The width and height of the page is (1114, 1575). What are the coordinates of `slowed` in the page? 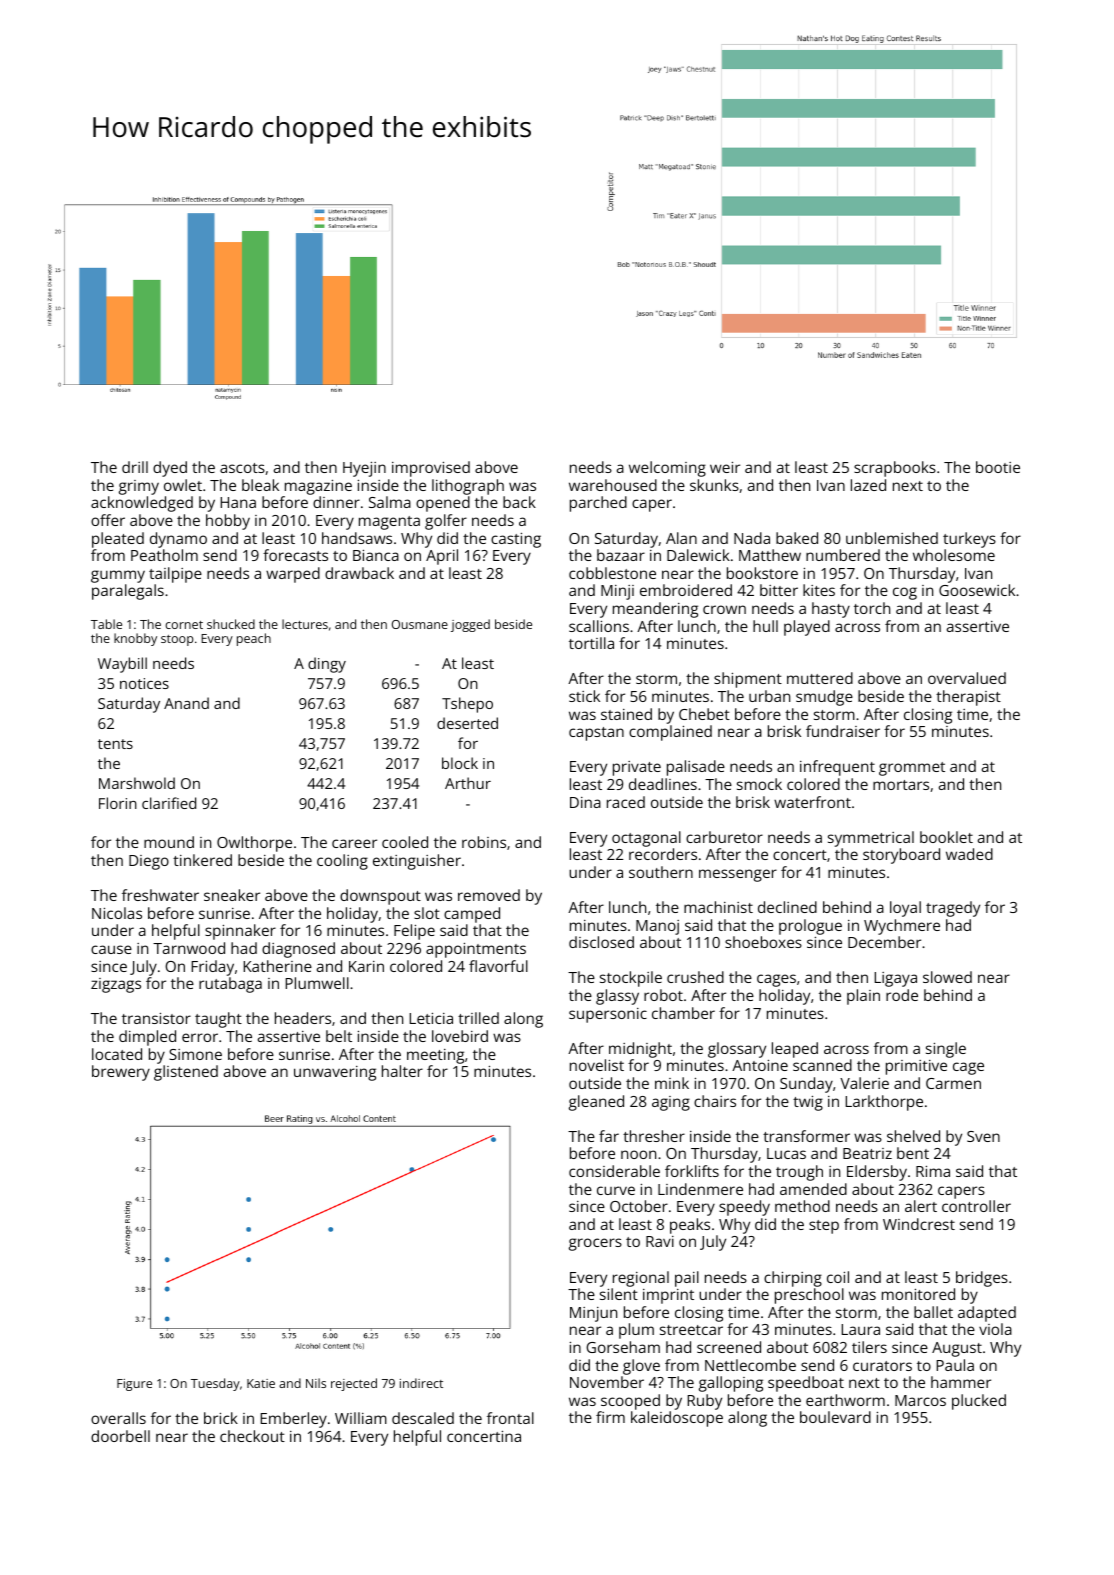 It's located at (947, 977).
